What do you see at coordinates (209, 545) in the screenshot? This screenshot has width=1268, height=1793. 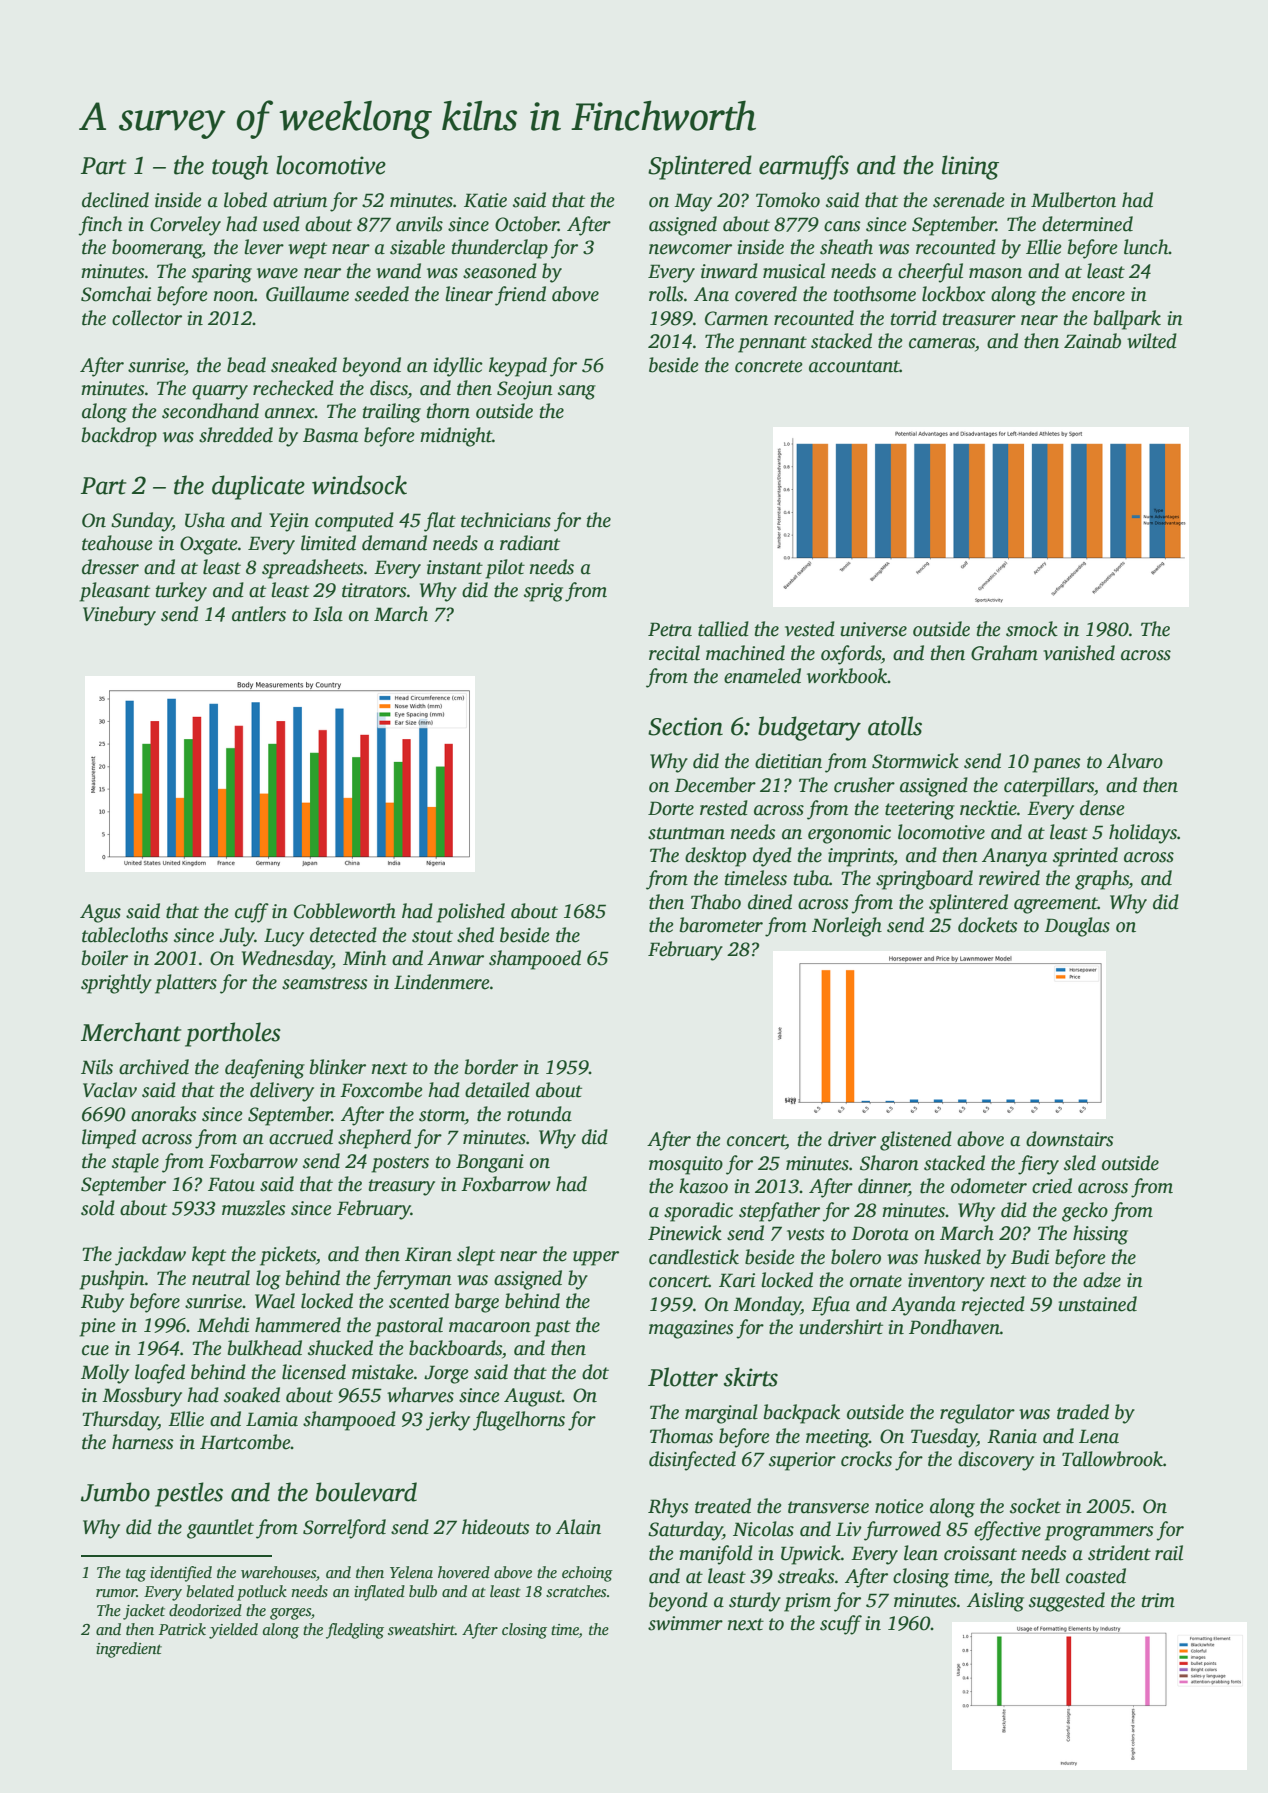 I see `Oxgate` at bounding box center [209, 545].
